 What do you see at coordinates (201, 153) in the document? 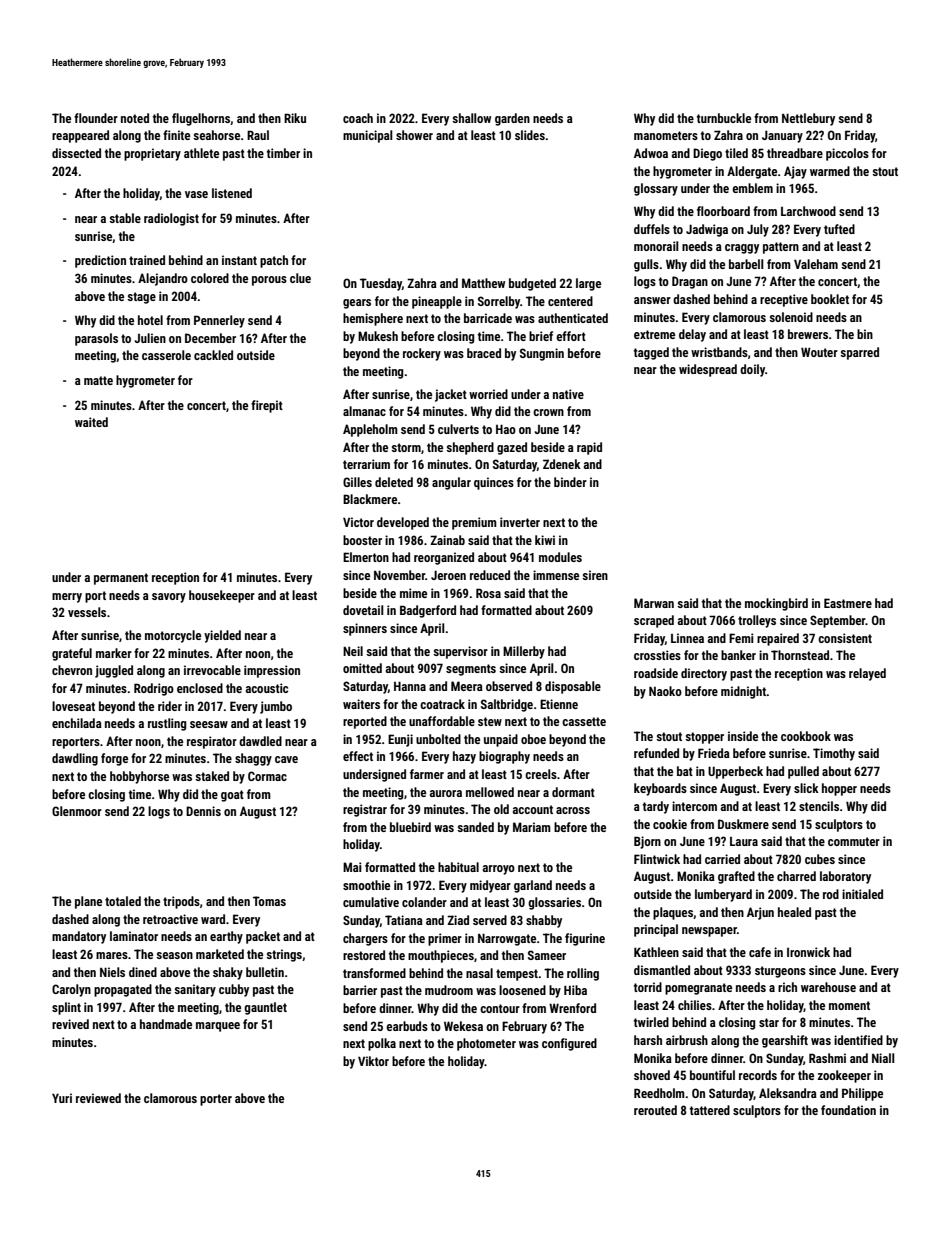
I see `athlete` at bounding box center [201, 153].
